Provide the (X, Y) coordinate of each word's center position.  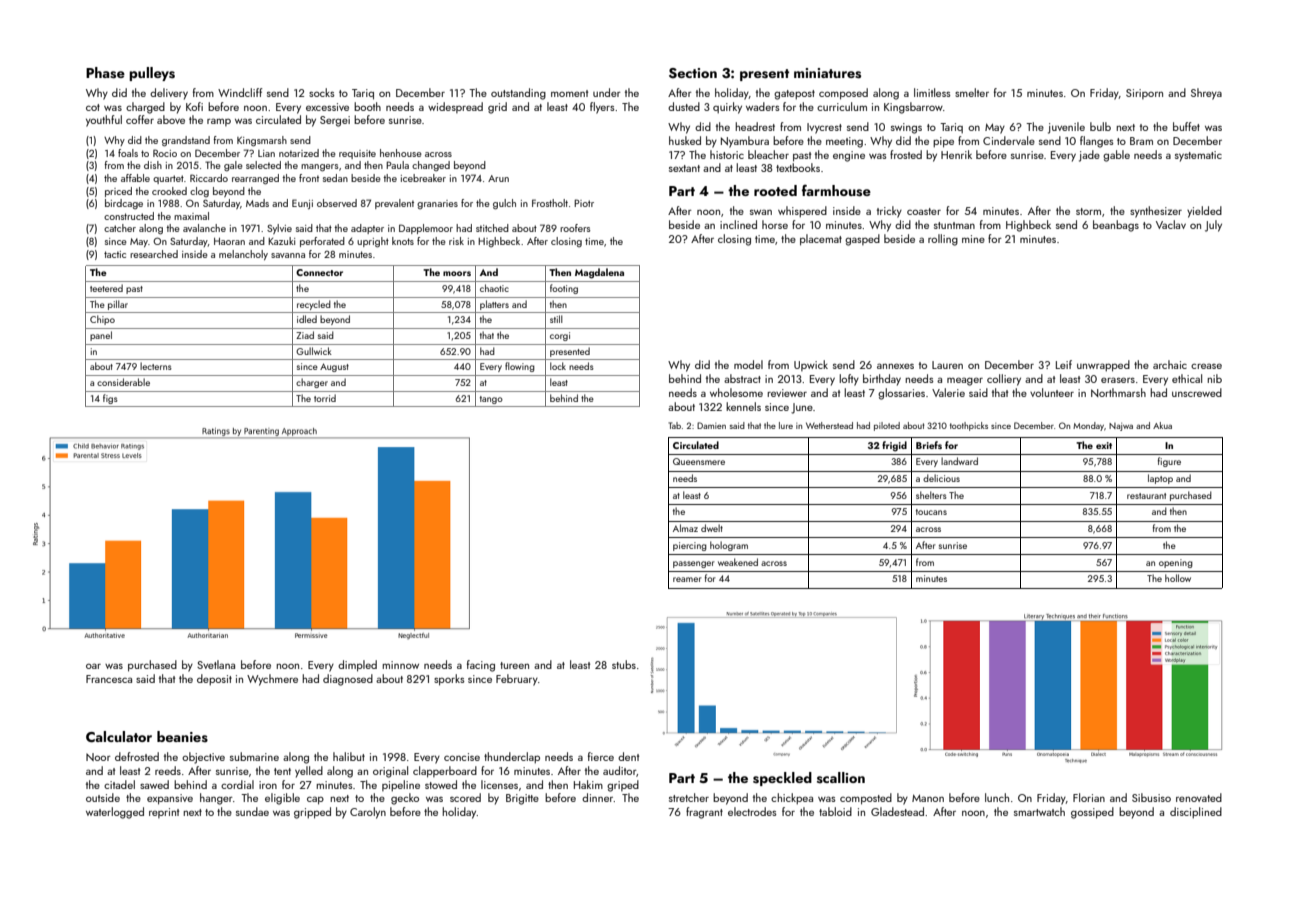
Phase (105, 73)
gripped (312, 813)
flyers (602, 108)
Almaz (685, 528)
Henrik (956, 154)
